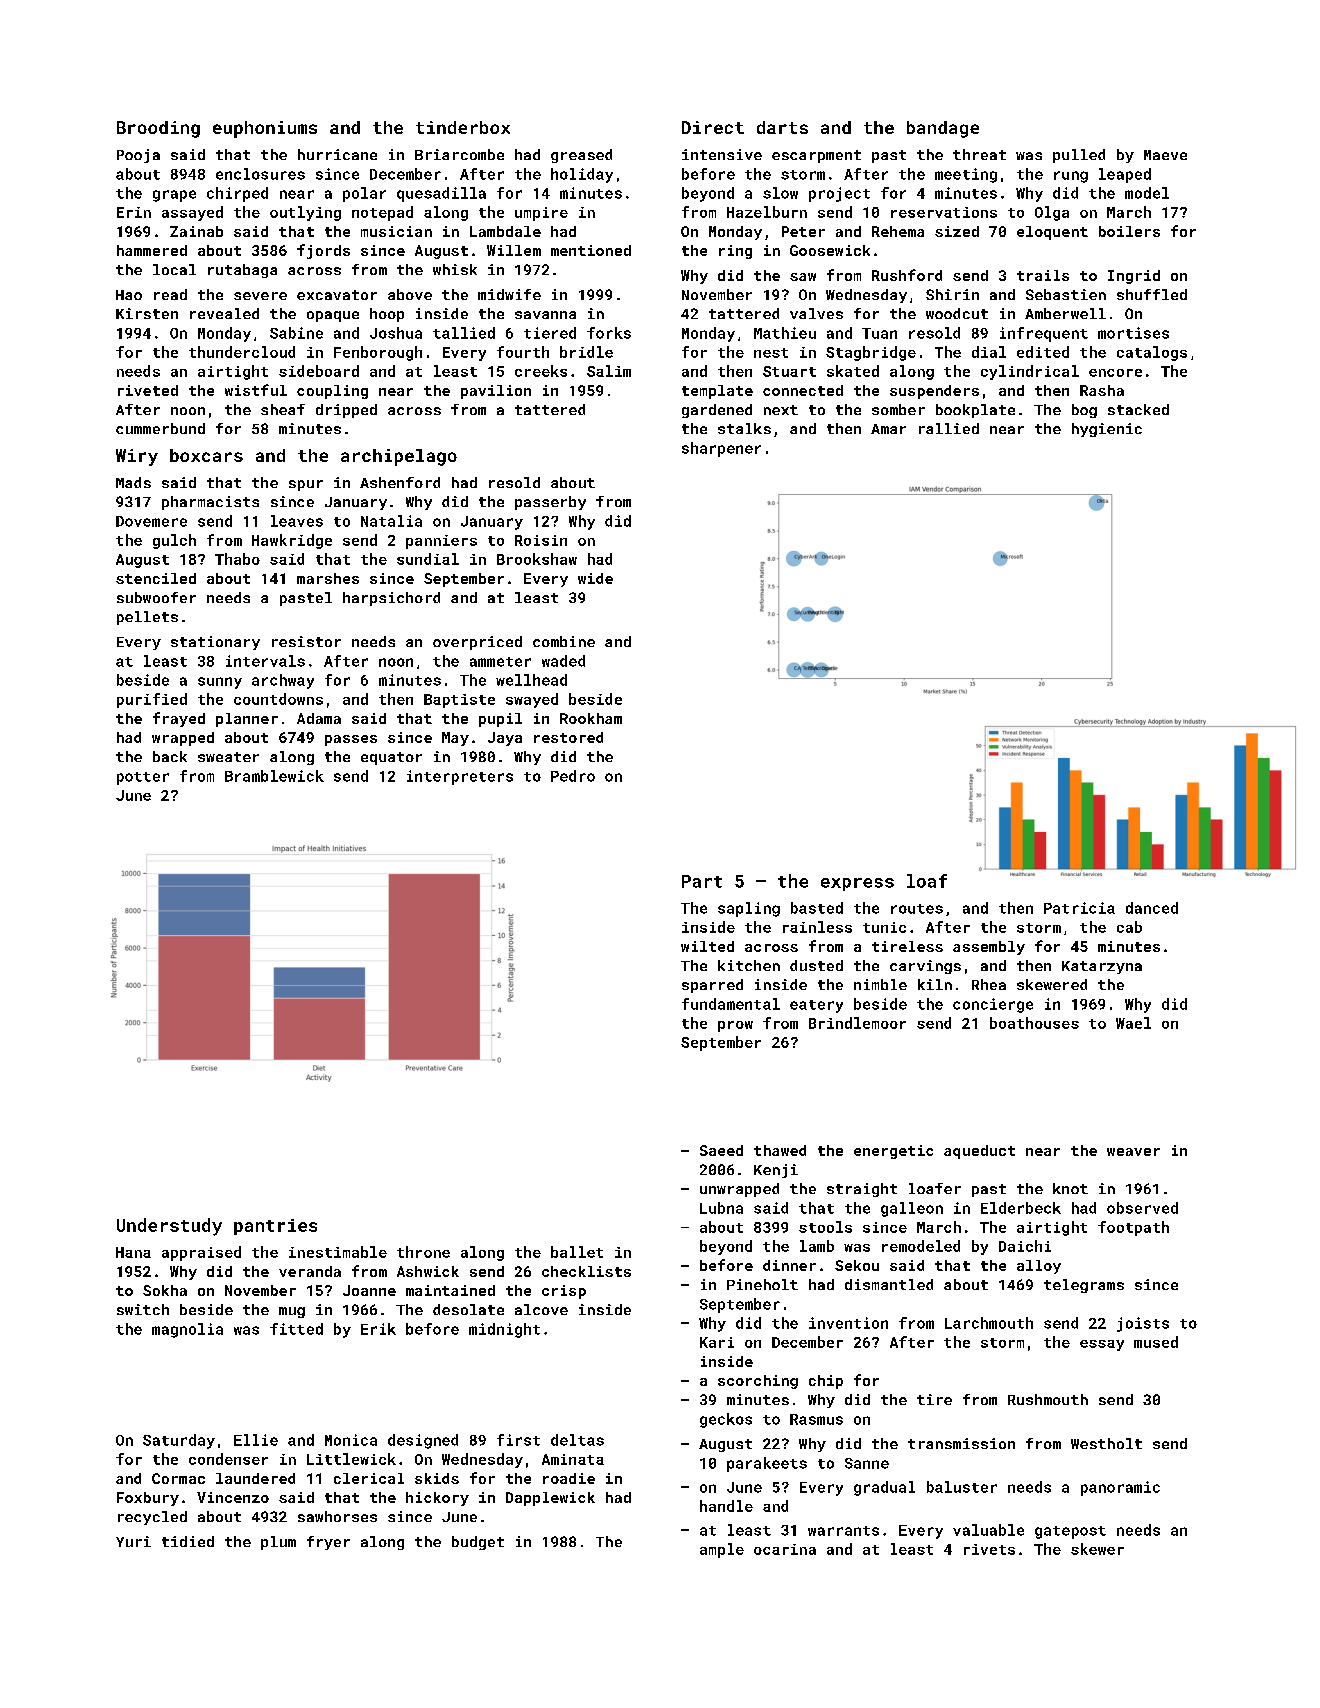  I want to click on intensive, so click(722, 154).
